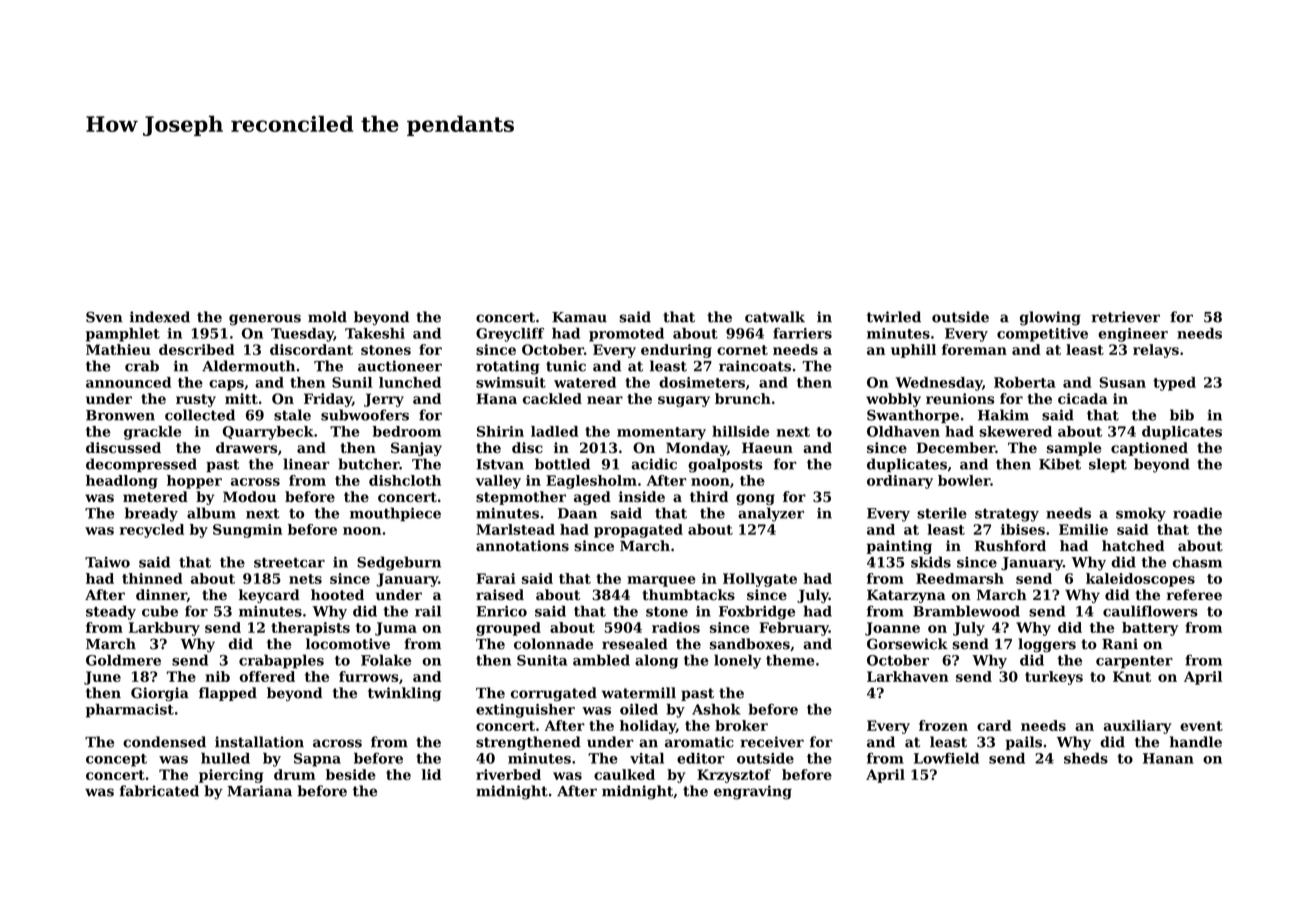  Describe the element at coordinates (725, 465) in the screenshot. I see `goalposts` at that location.
